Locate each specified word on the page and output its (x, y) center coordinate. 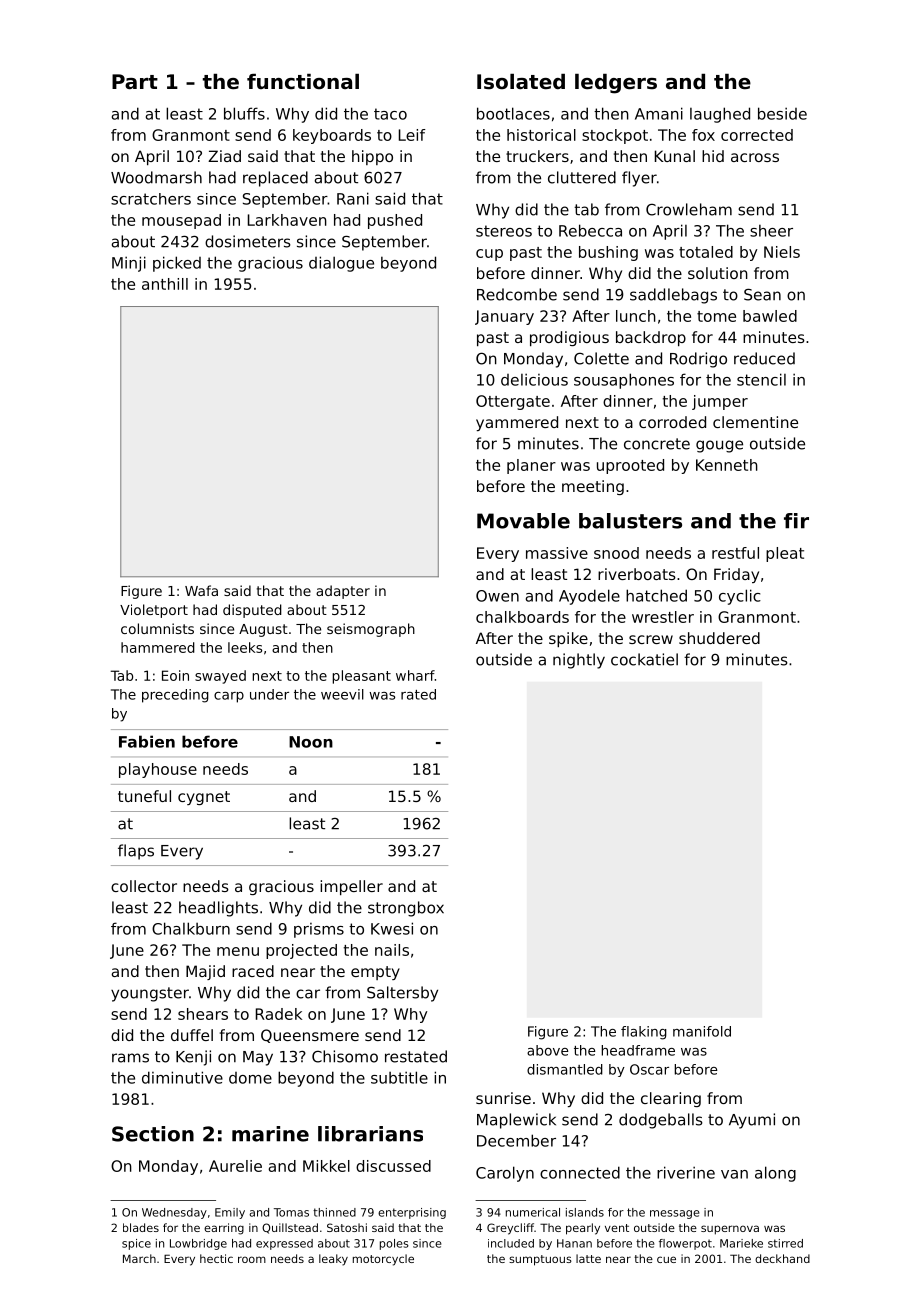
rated (418, 694)
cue (666, 1259)
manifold (702, 1031)
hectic (216, 1258)
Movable (523, 521)
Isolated (521, 82)
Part (135, 82)
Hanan (574, 1243)
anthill (165, 284)
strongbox (406, 909)
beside (782, 113)
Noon (311, 742)
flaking (644, 1033)
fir (796, 521)
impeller (351, 887)
